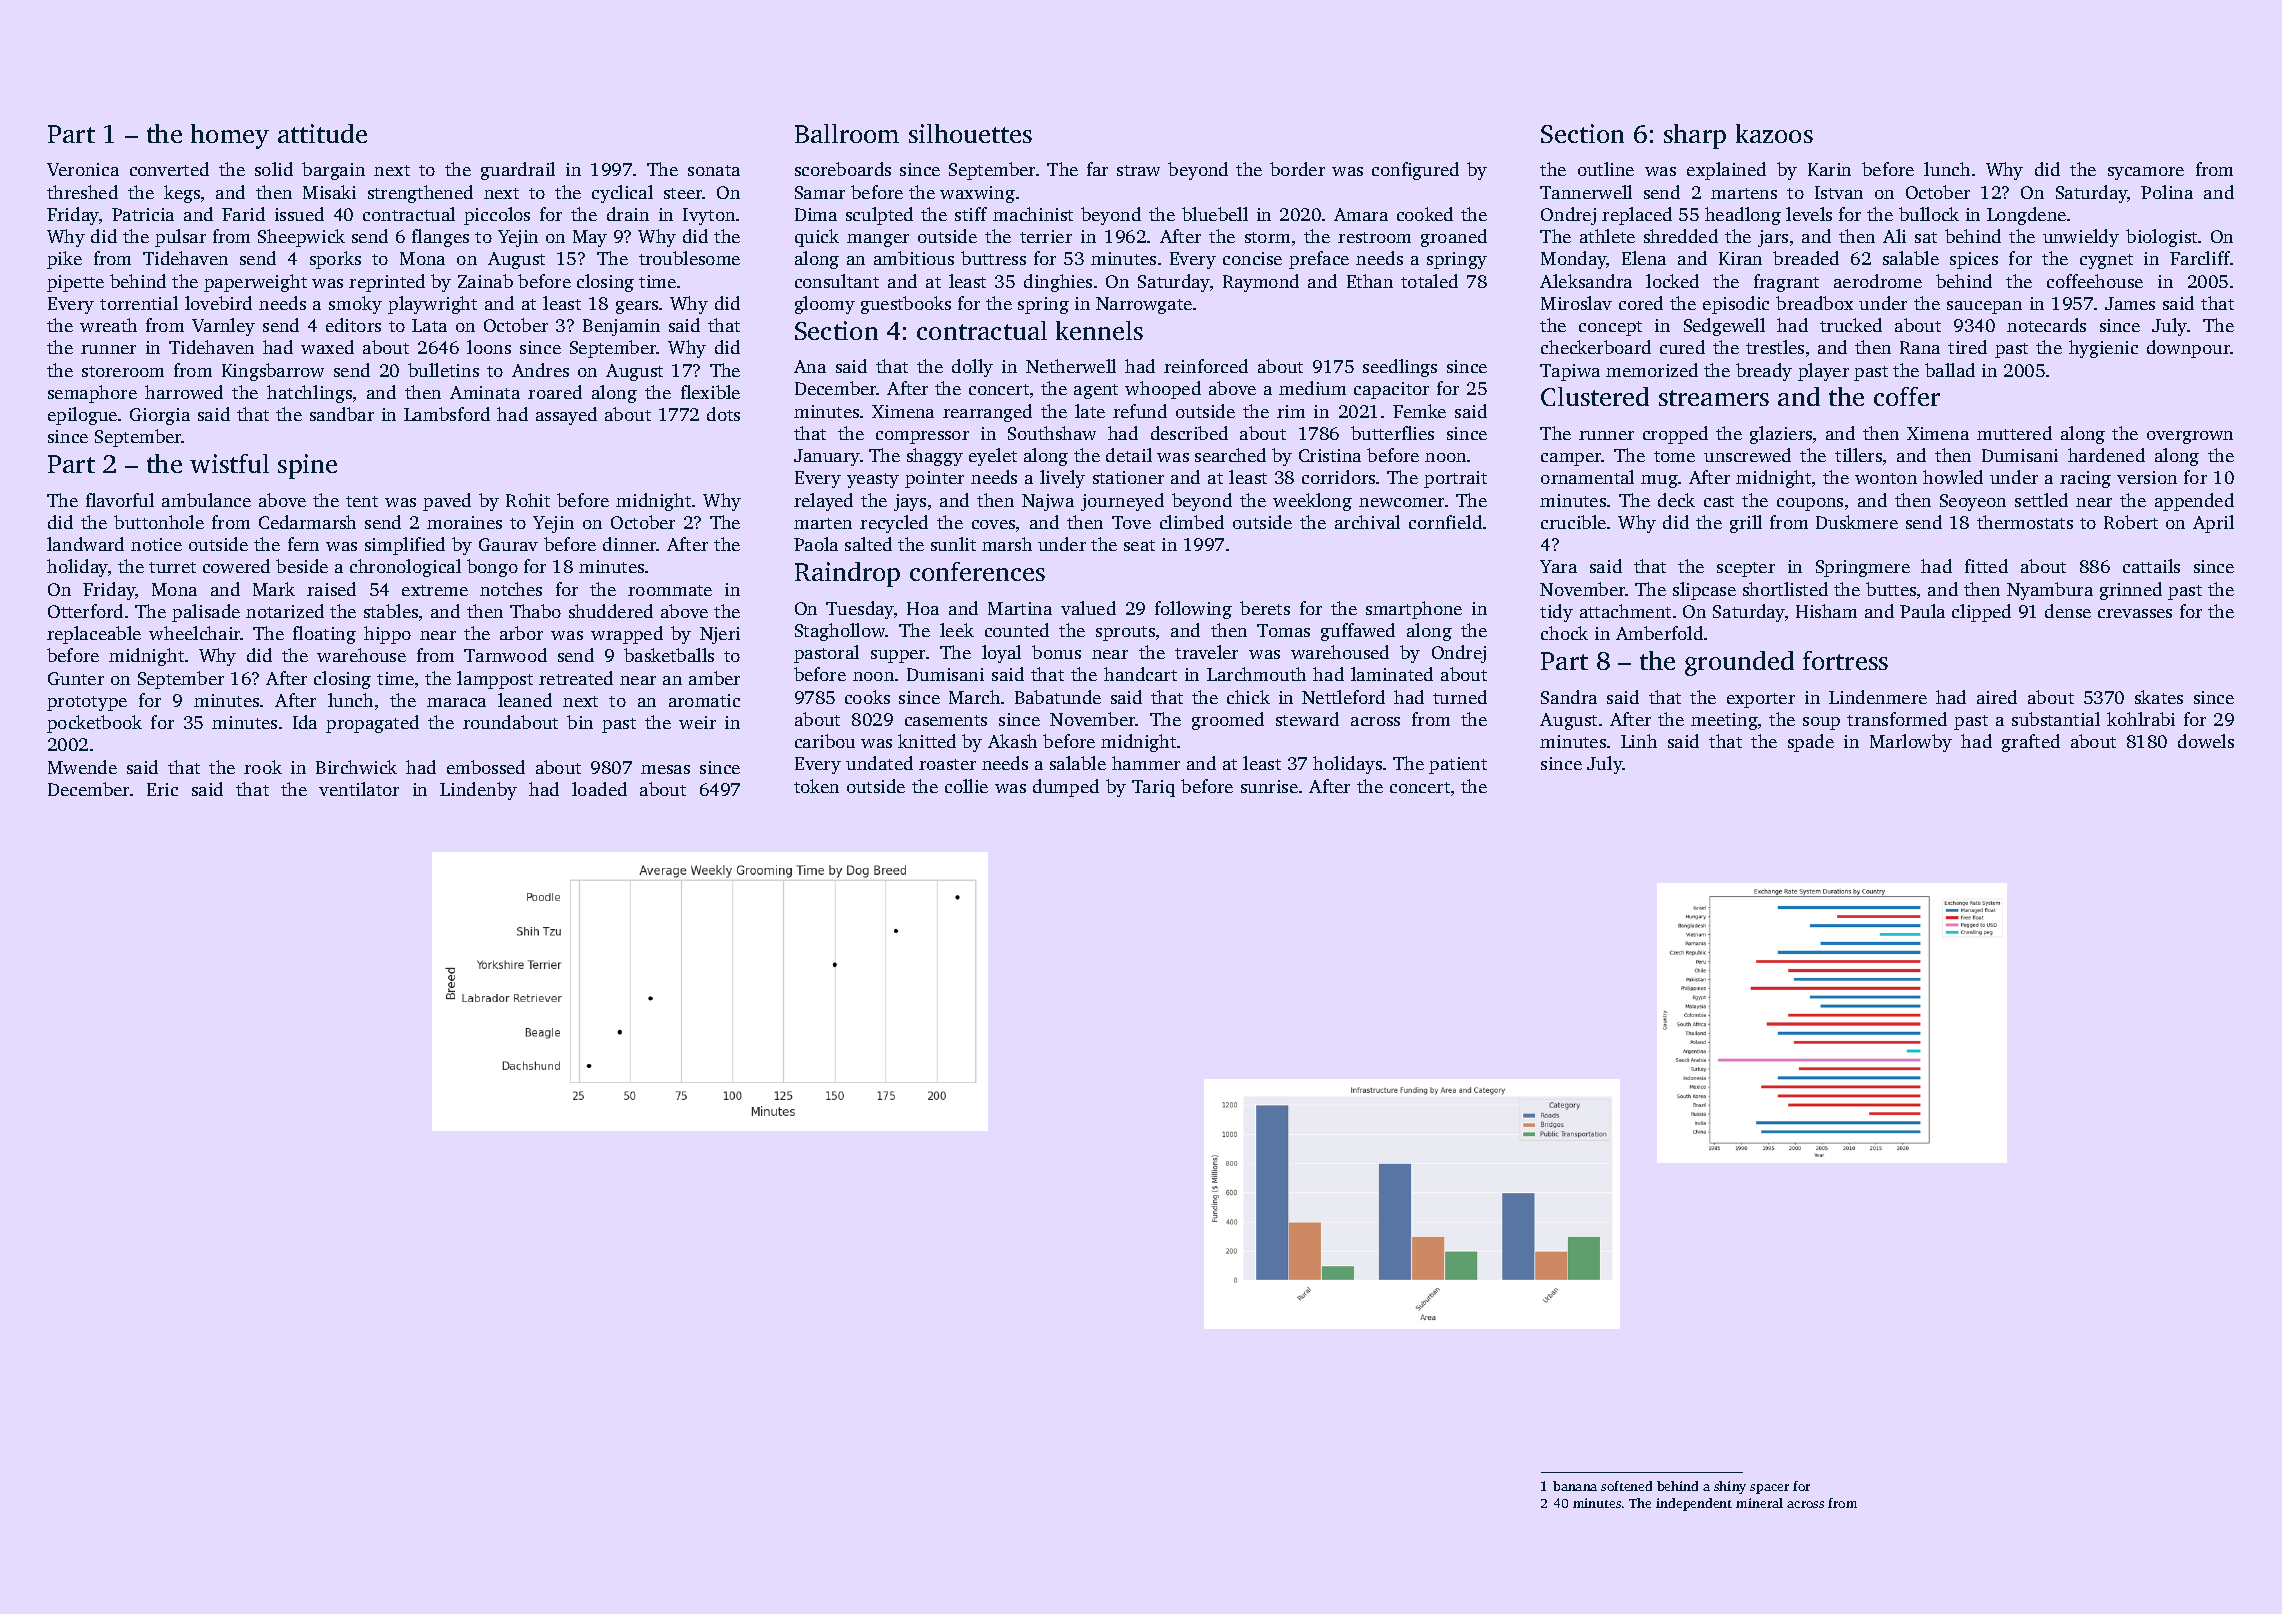  Describe the element at coordinates (1230, 455) in the page. I see `searched` at that location.
